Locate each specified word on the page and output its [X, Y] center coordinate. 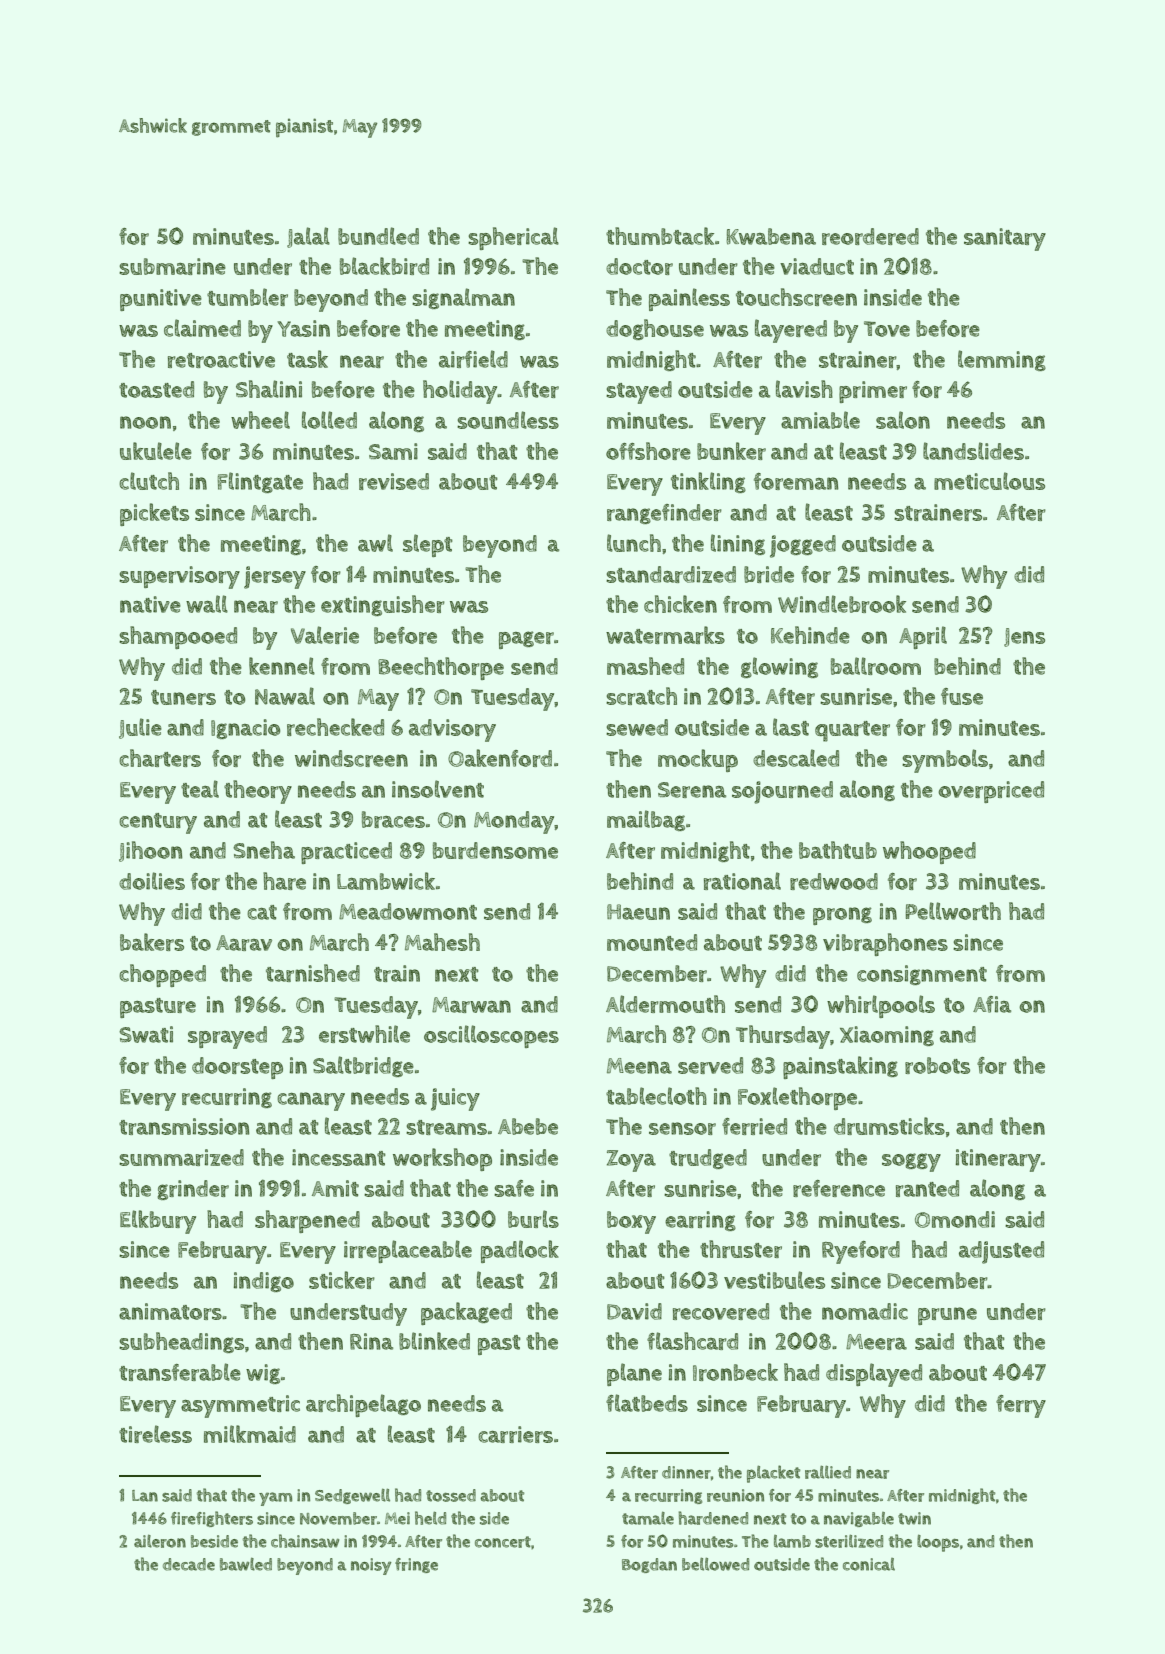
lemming [1002, 360]
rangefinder [664, 514]
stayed [639, 392]
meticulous [989, 481]
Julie [140, 728]
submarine [172, 266]
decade [189, 1564]
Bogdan [649, 1565]
